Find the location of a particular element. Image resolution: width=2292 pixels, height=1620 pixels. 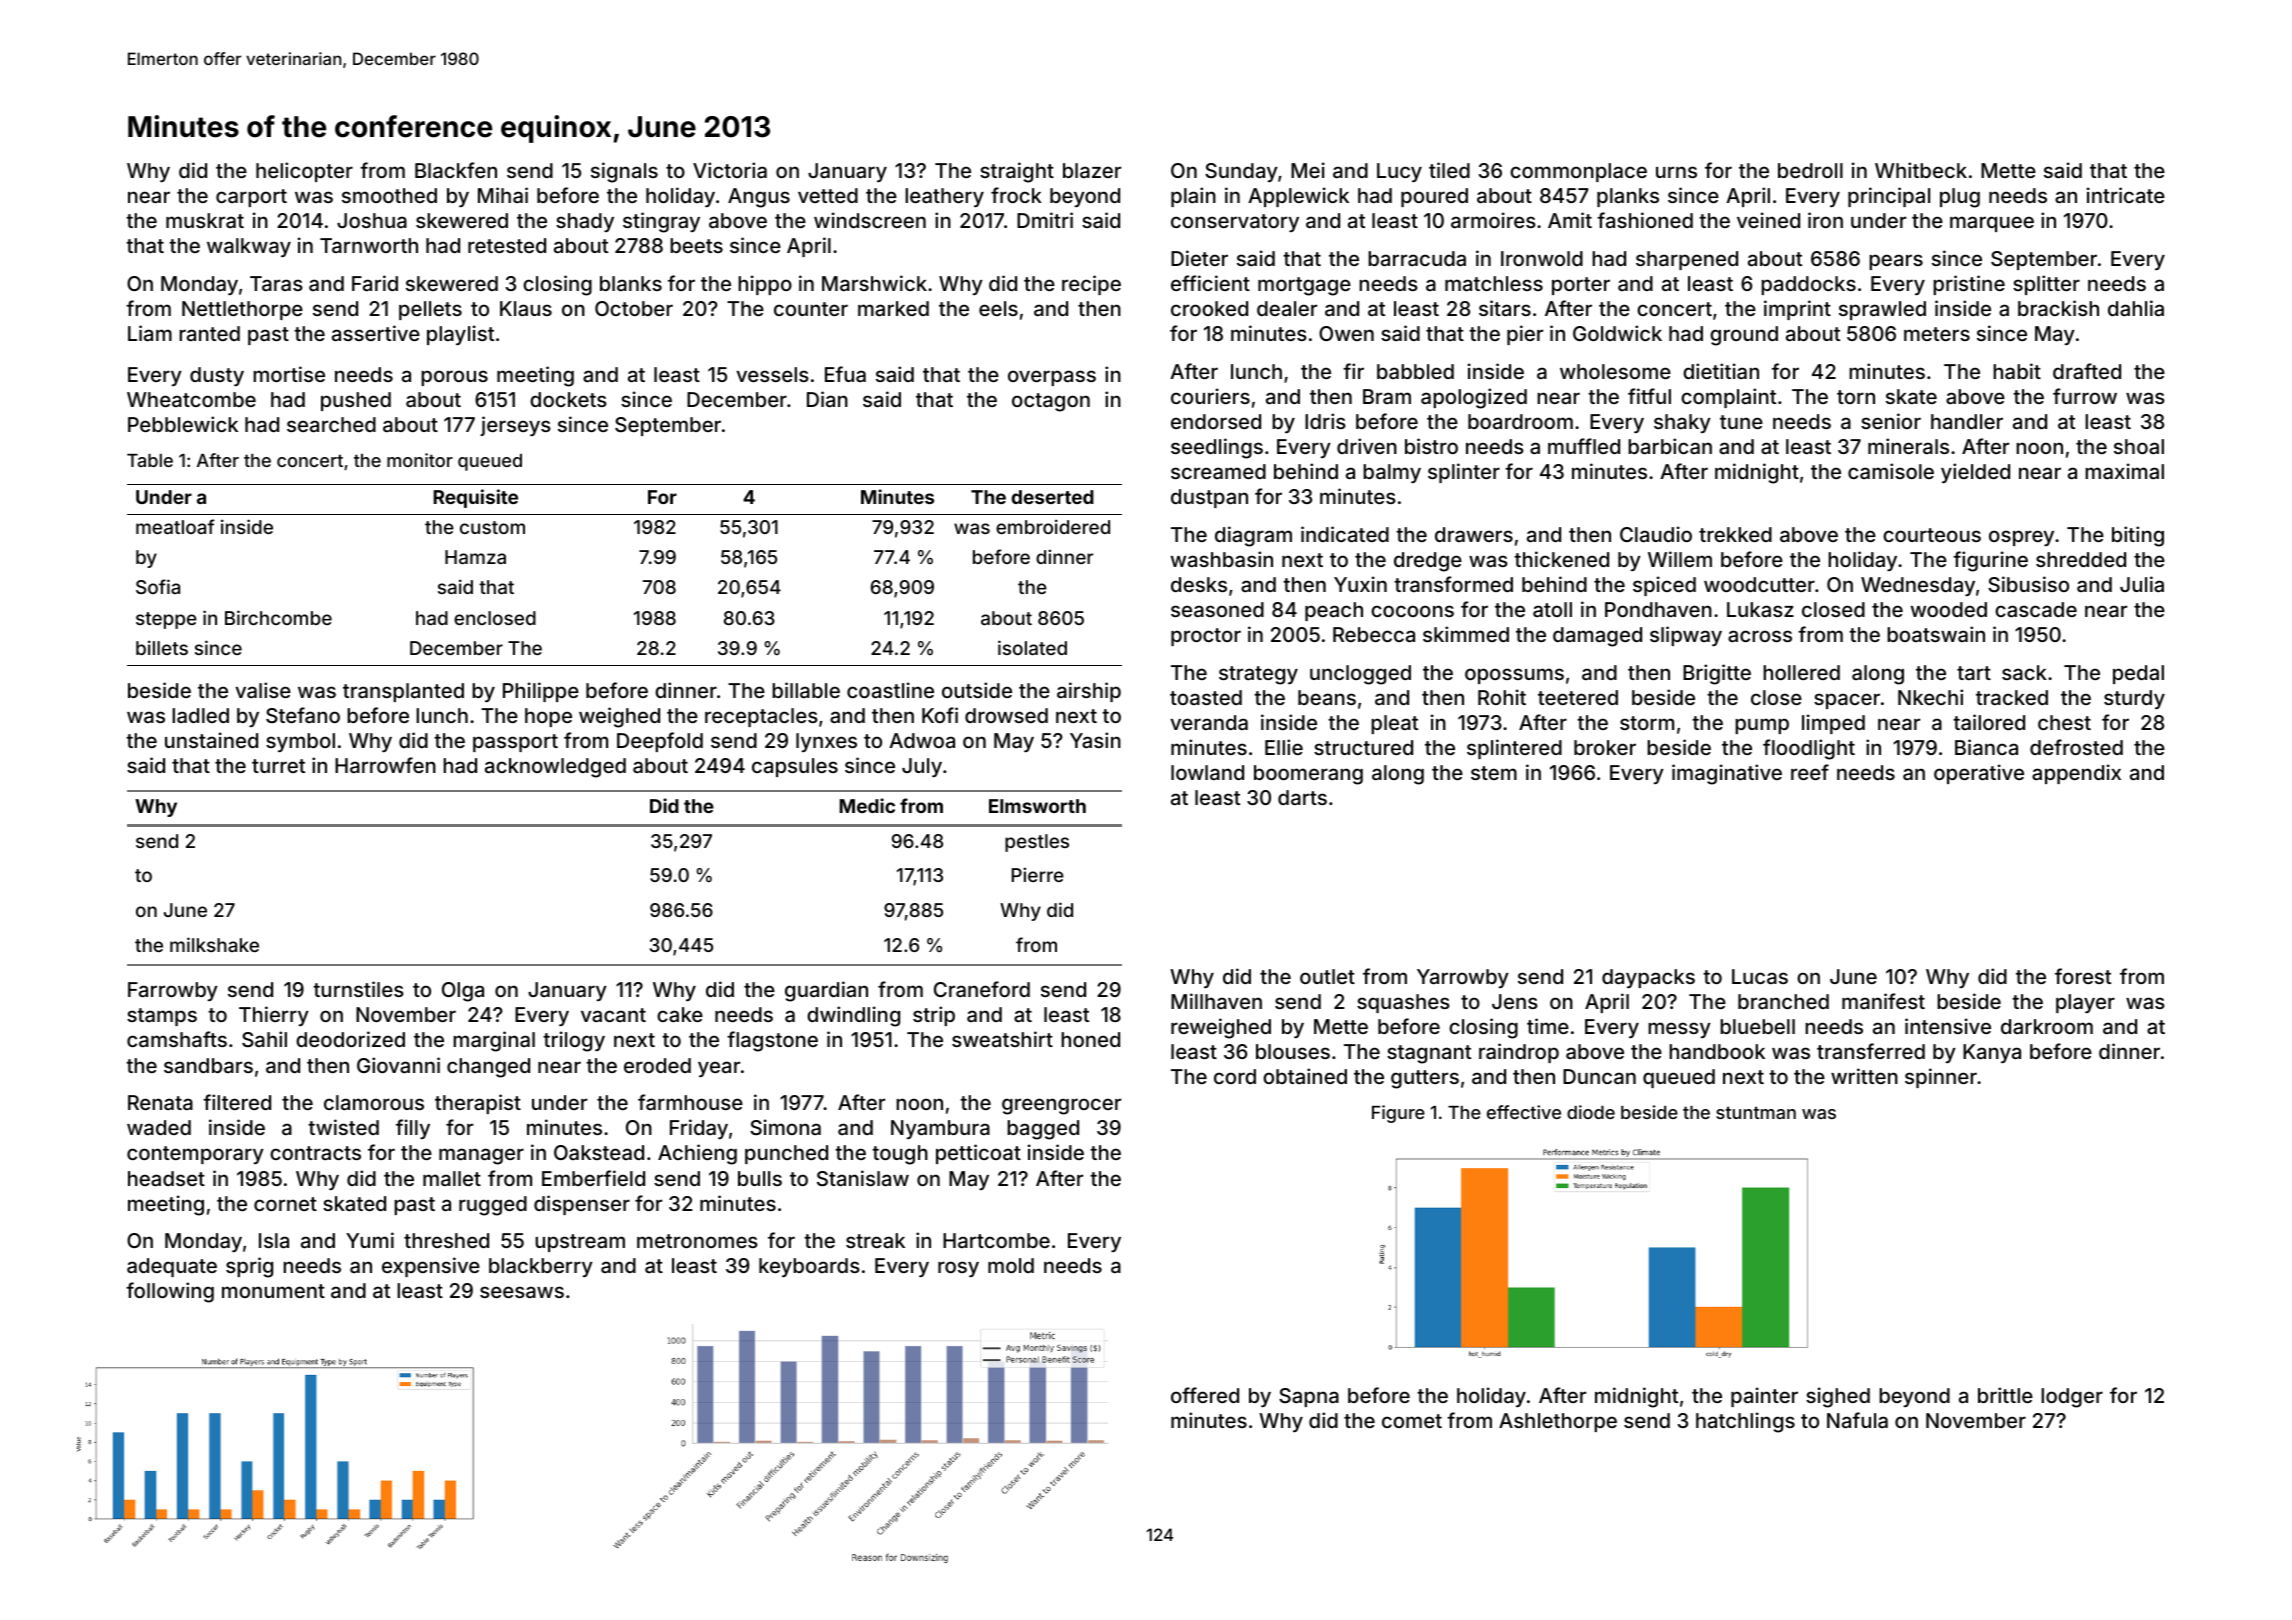

punched is located at coordinates (786, 1154).
